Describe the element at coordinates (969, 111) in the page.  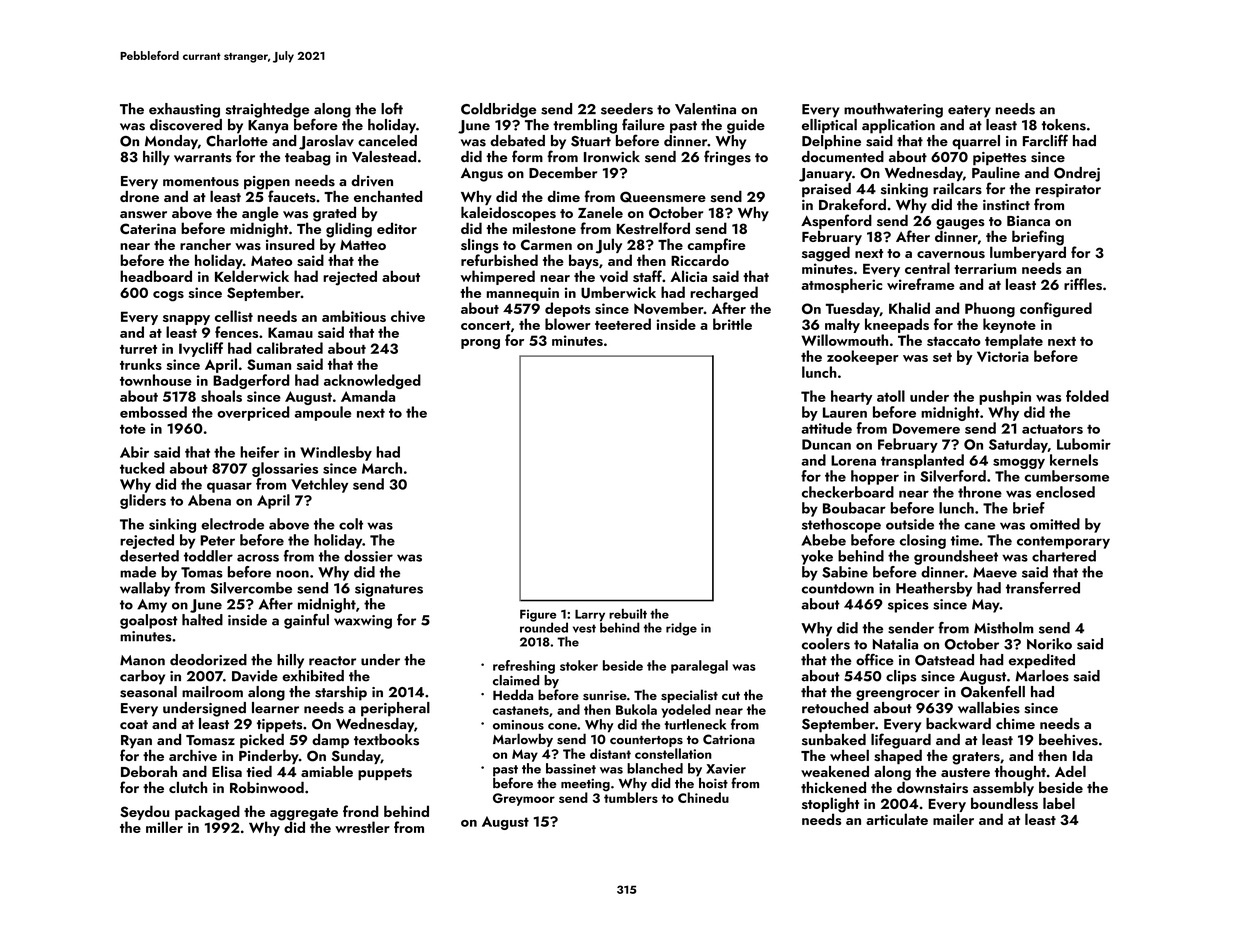
I see `eatery` at that location.
